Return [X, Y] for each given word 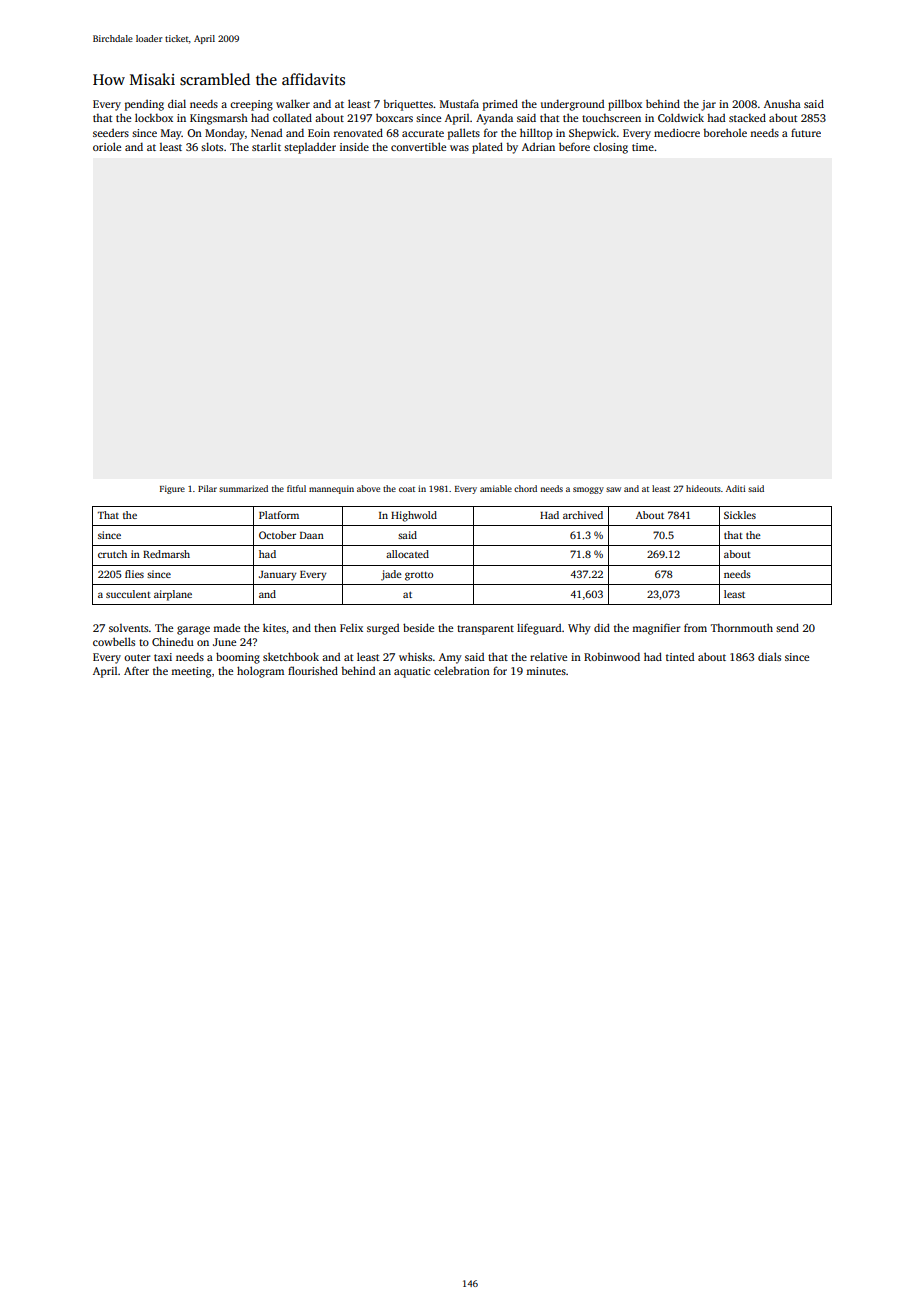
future [806, 132]
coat [407, 489]
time [643, 147]
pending [144, 105]
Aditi [736, 488]
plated [487, 148]
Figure [172, 489]
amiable [496, 488]
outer [137, 657]
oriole [107, 146]
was [459, 148]
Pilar [207, 488]
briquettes [408, 105]
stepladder [310, 148]
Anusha [782, 103]
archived [583, 515]
